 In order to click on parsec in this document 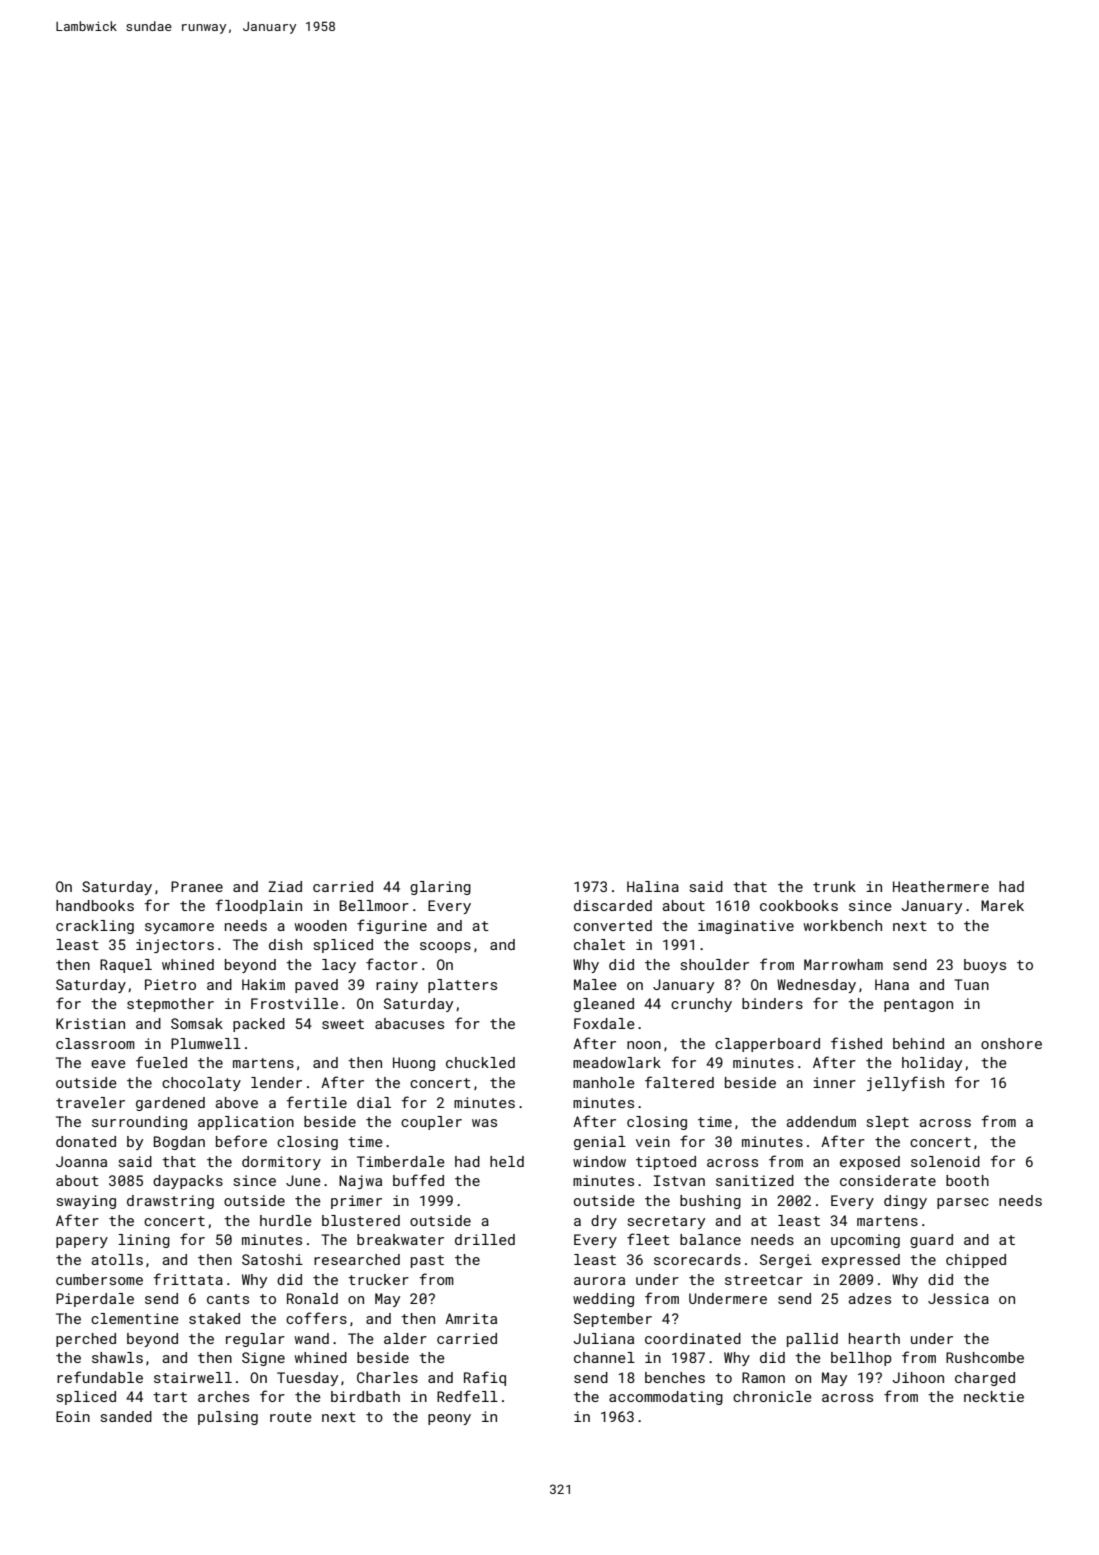, I will do `click(963, 1203)`.
